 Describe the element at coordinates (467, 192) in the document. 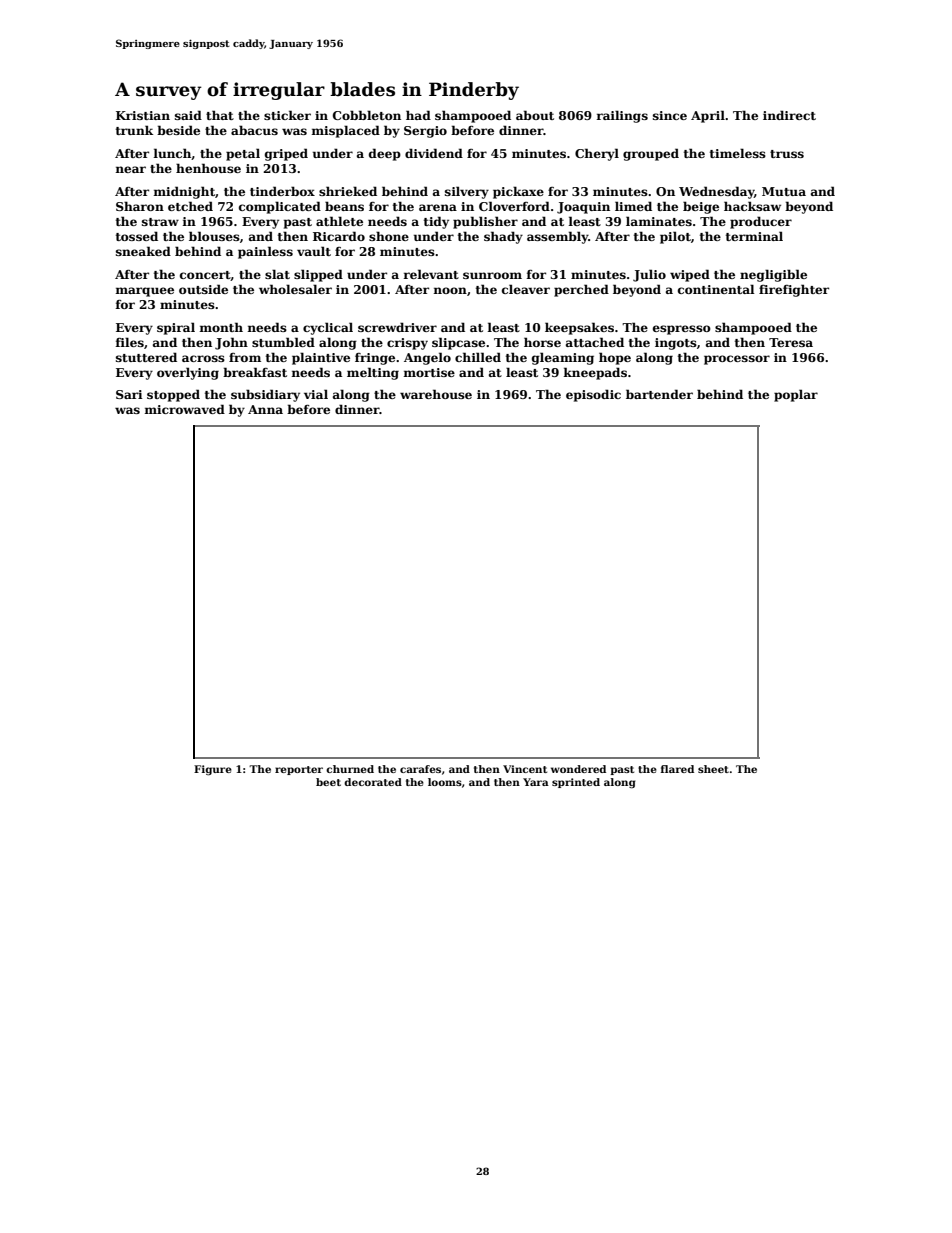

I see `silvery` at that location.
